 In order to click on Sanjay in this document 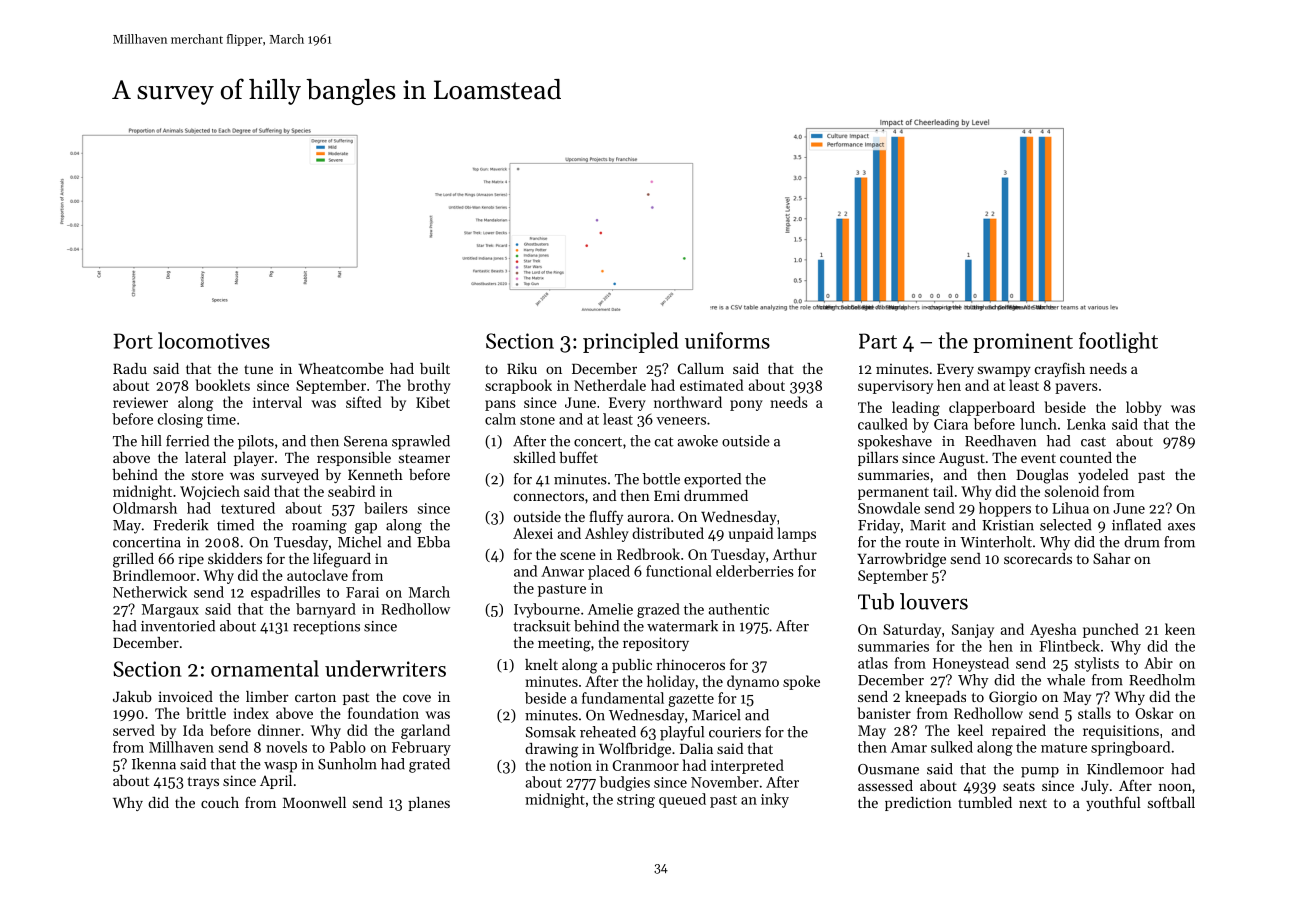, I will do `click(973, 631)`.
